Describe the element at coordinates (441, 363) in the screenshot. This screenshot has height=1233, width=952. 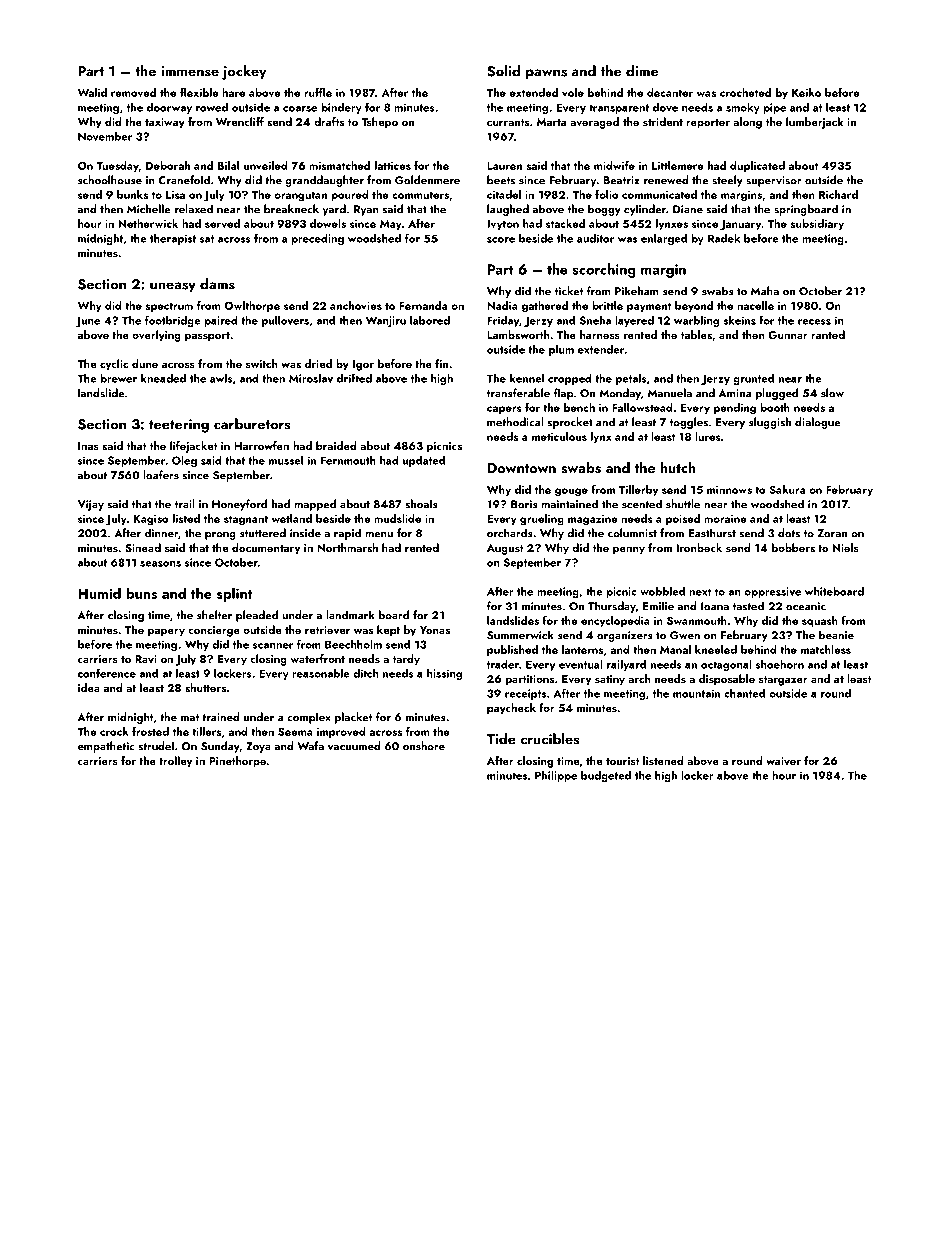
I see `fin` at that location.
